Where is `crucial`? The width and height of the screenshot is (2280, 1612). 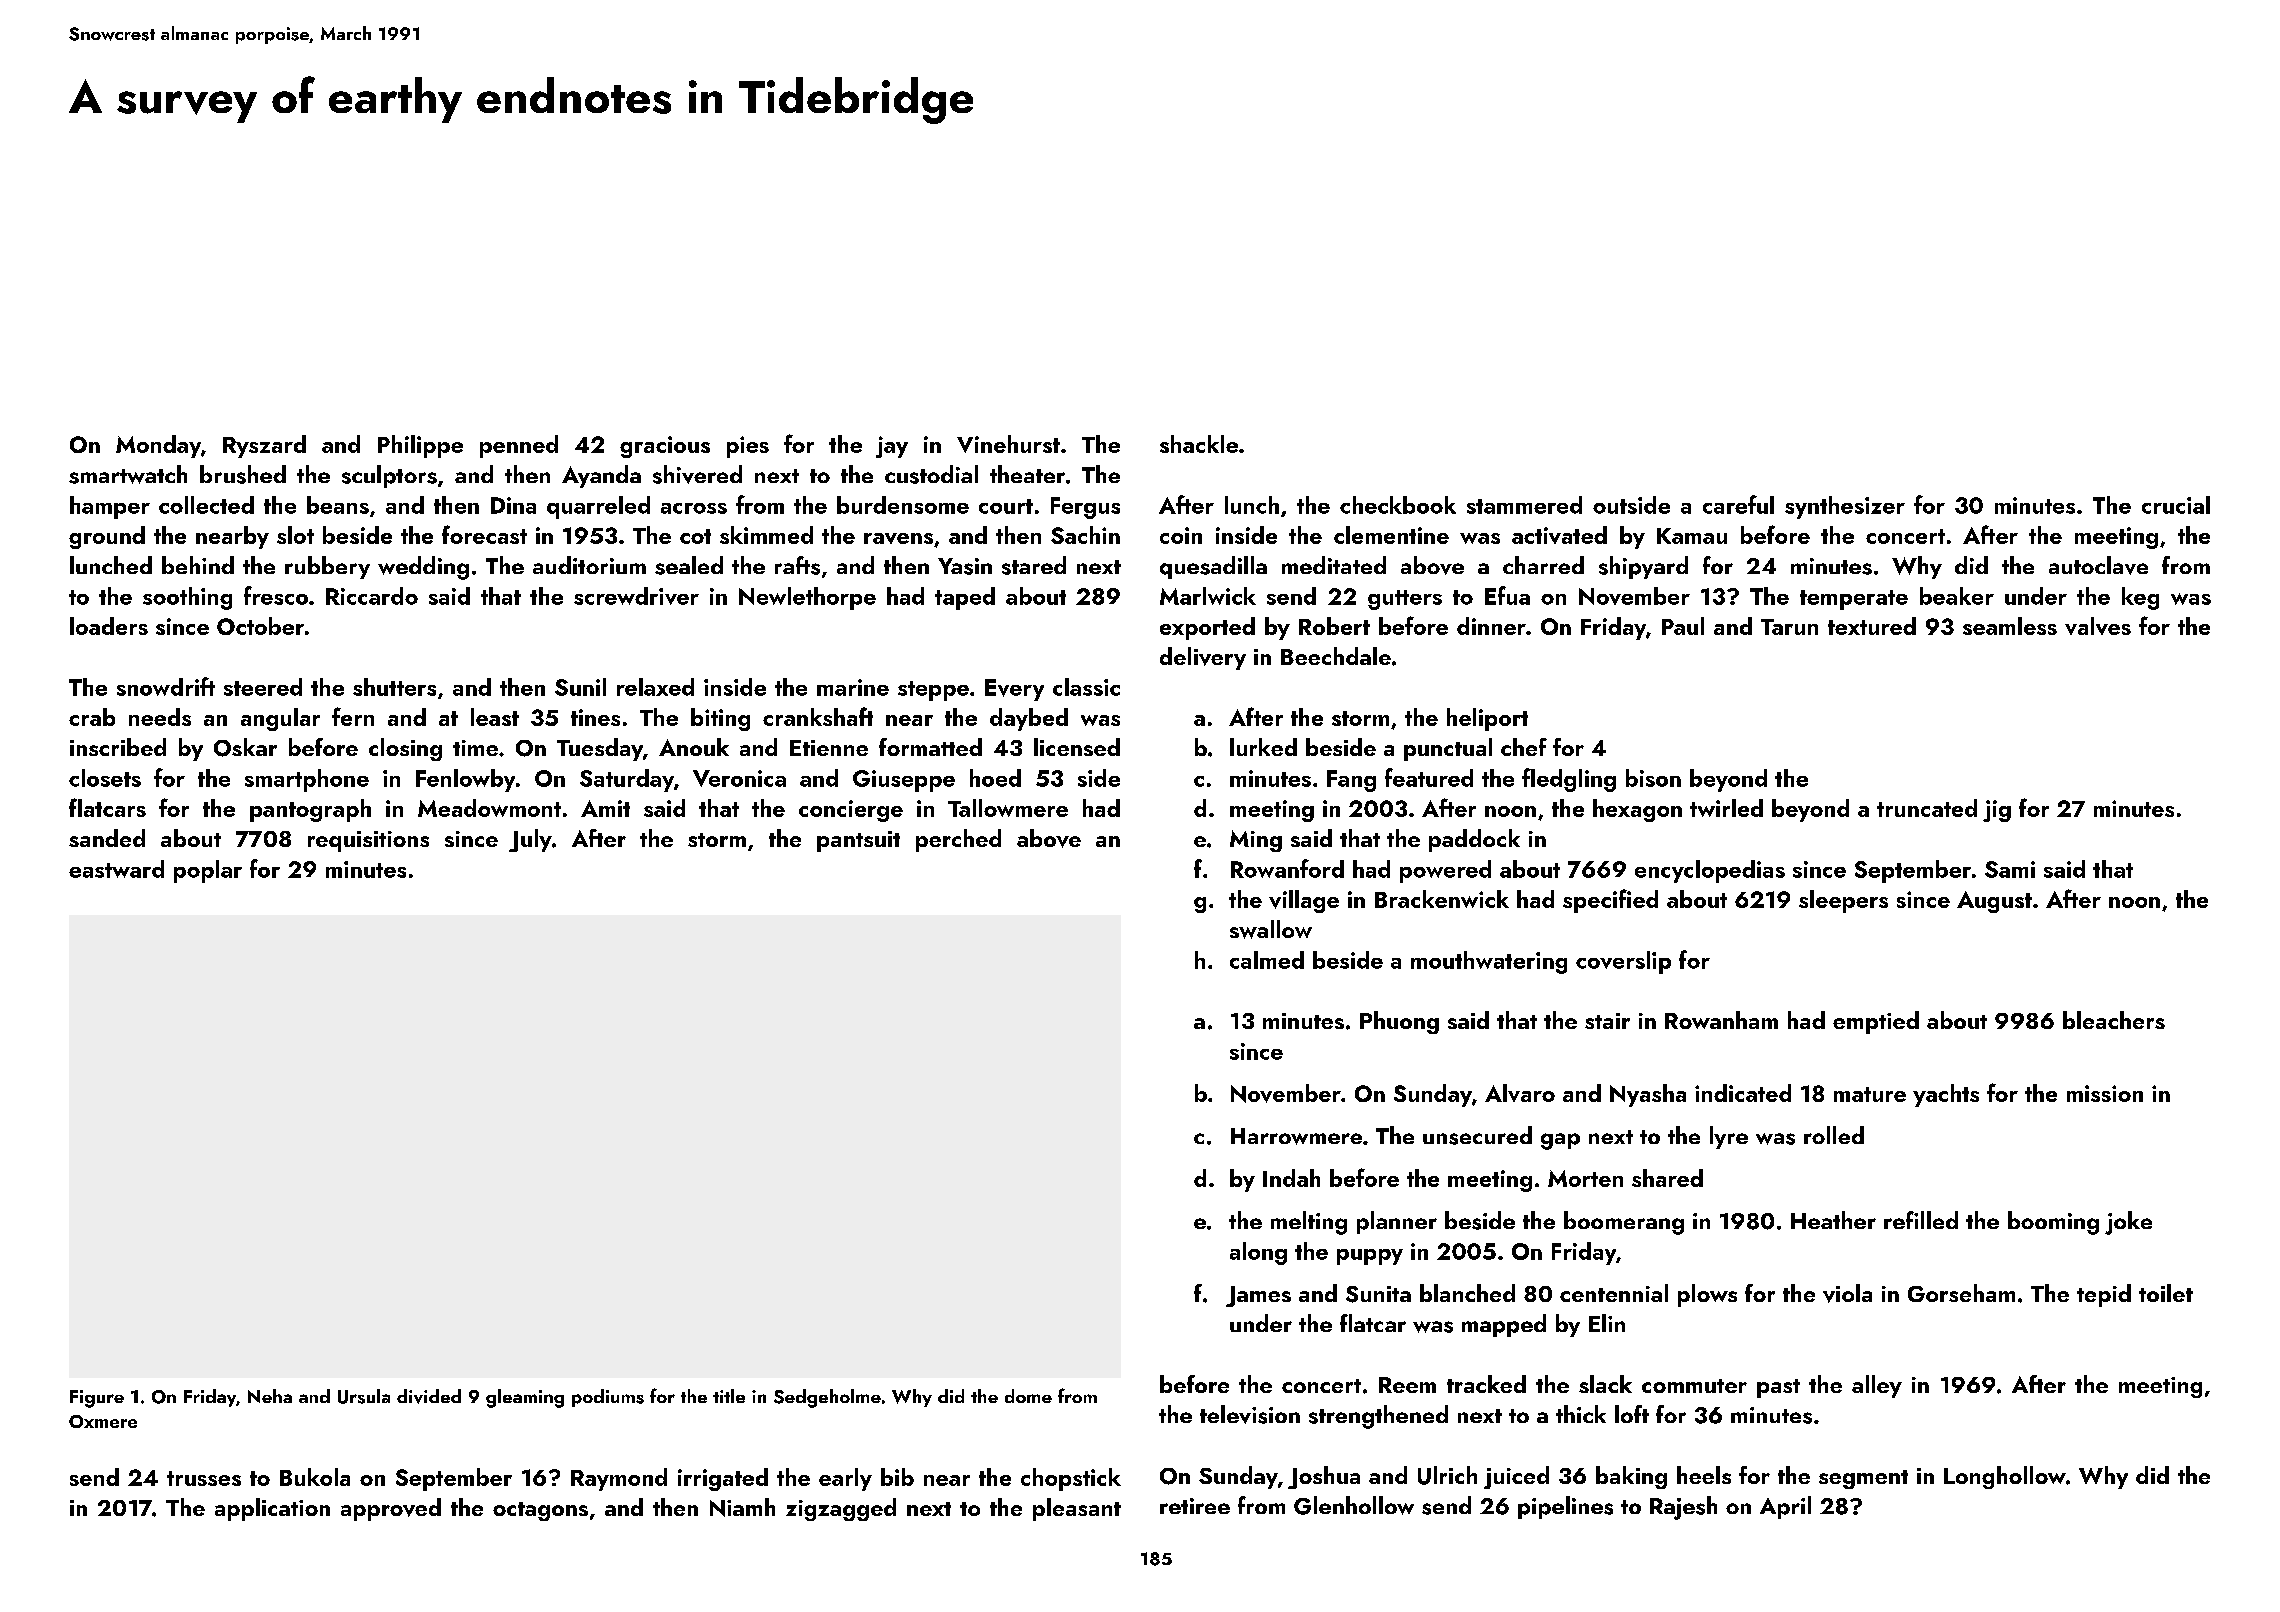
crucial is located at coordinates (2176, 505).
